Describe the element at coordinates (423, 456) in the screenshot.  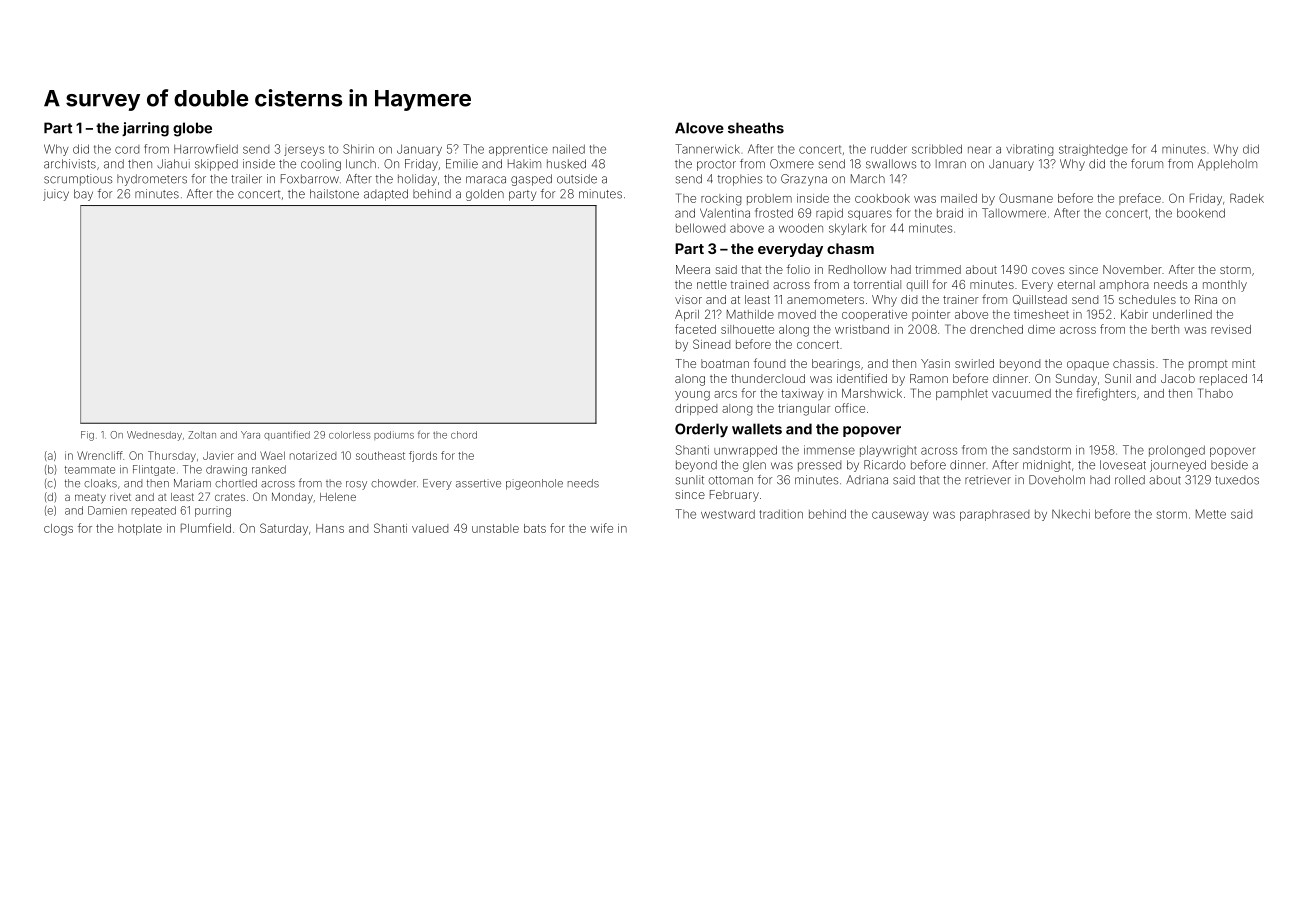
I see `fjords` at that location.
